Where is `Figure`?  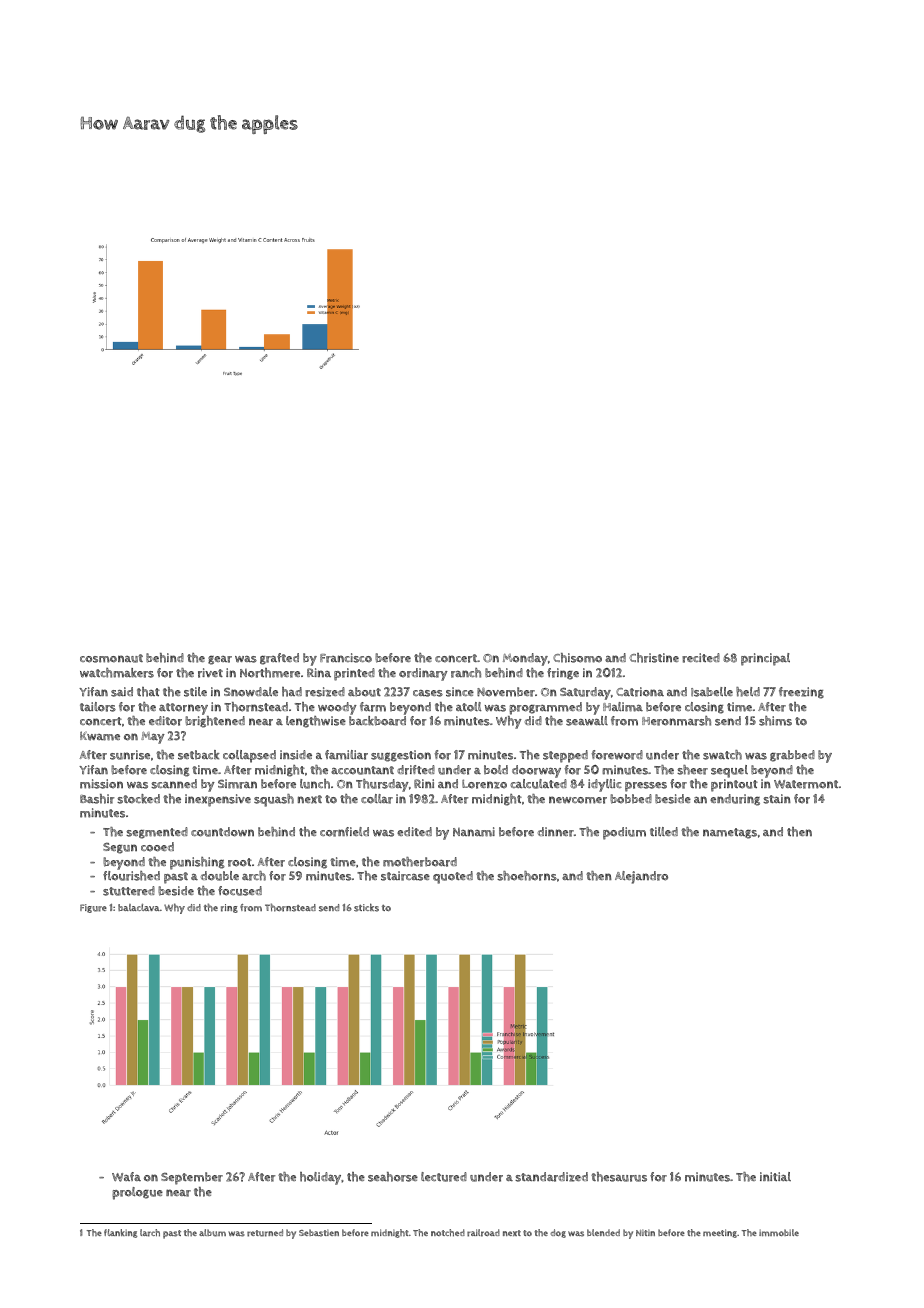 Figure is located at coordinates (93, 908).
